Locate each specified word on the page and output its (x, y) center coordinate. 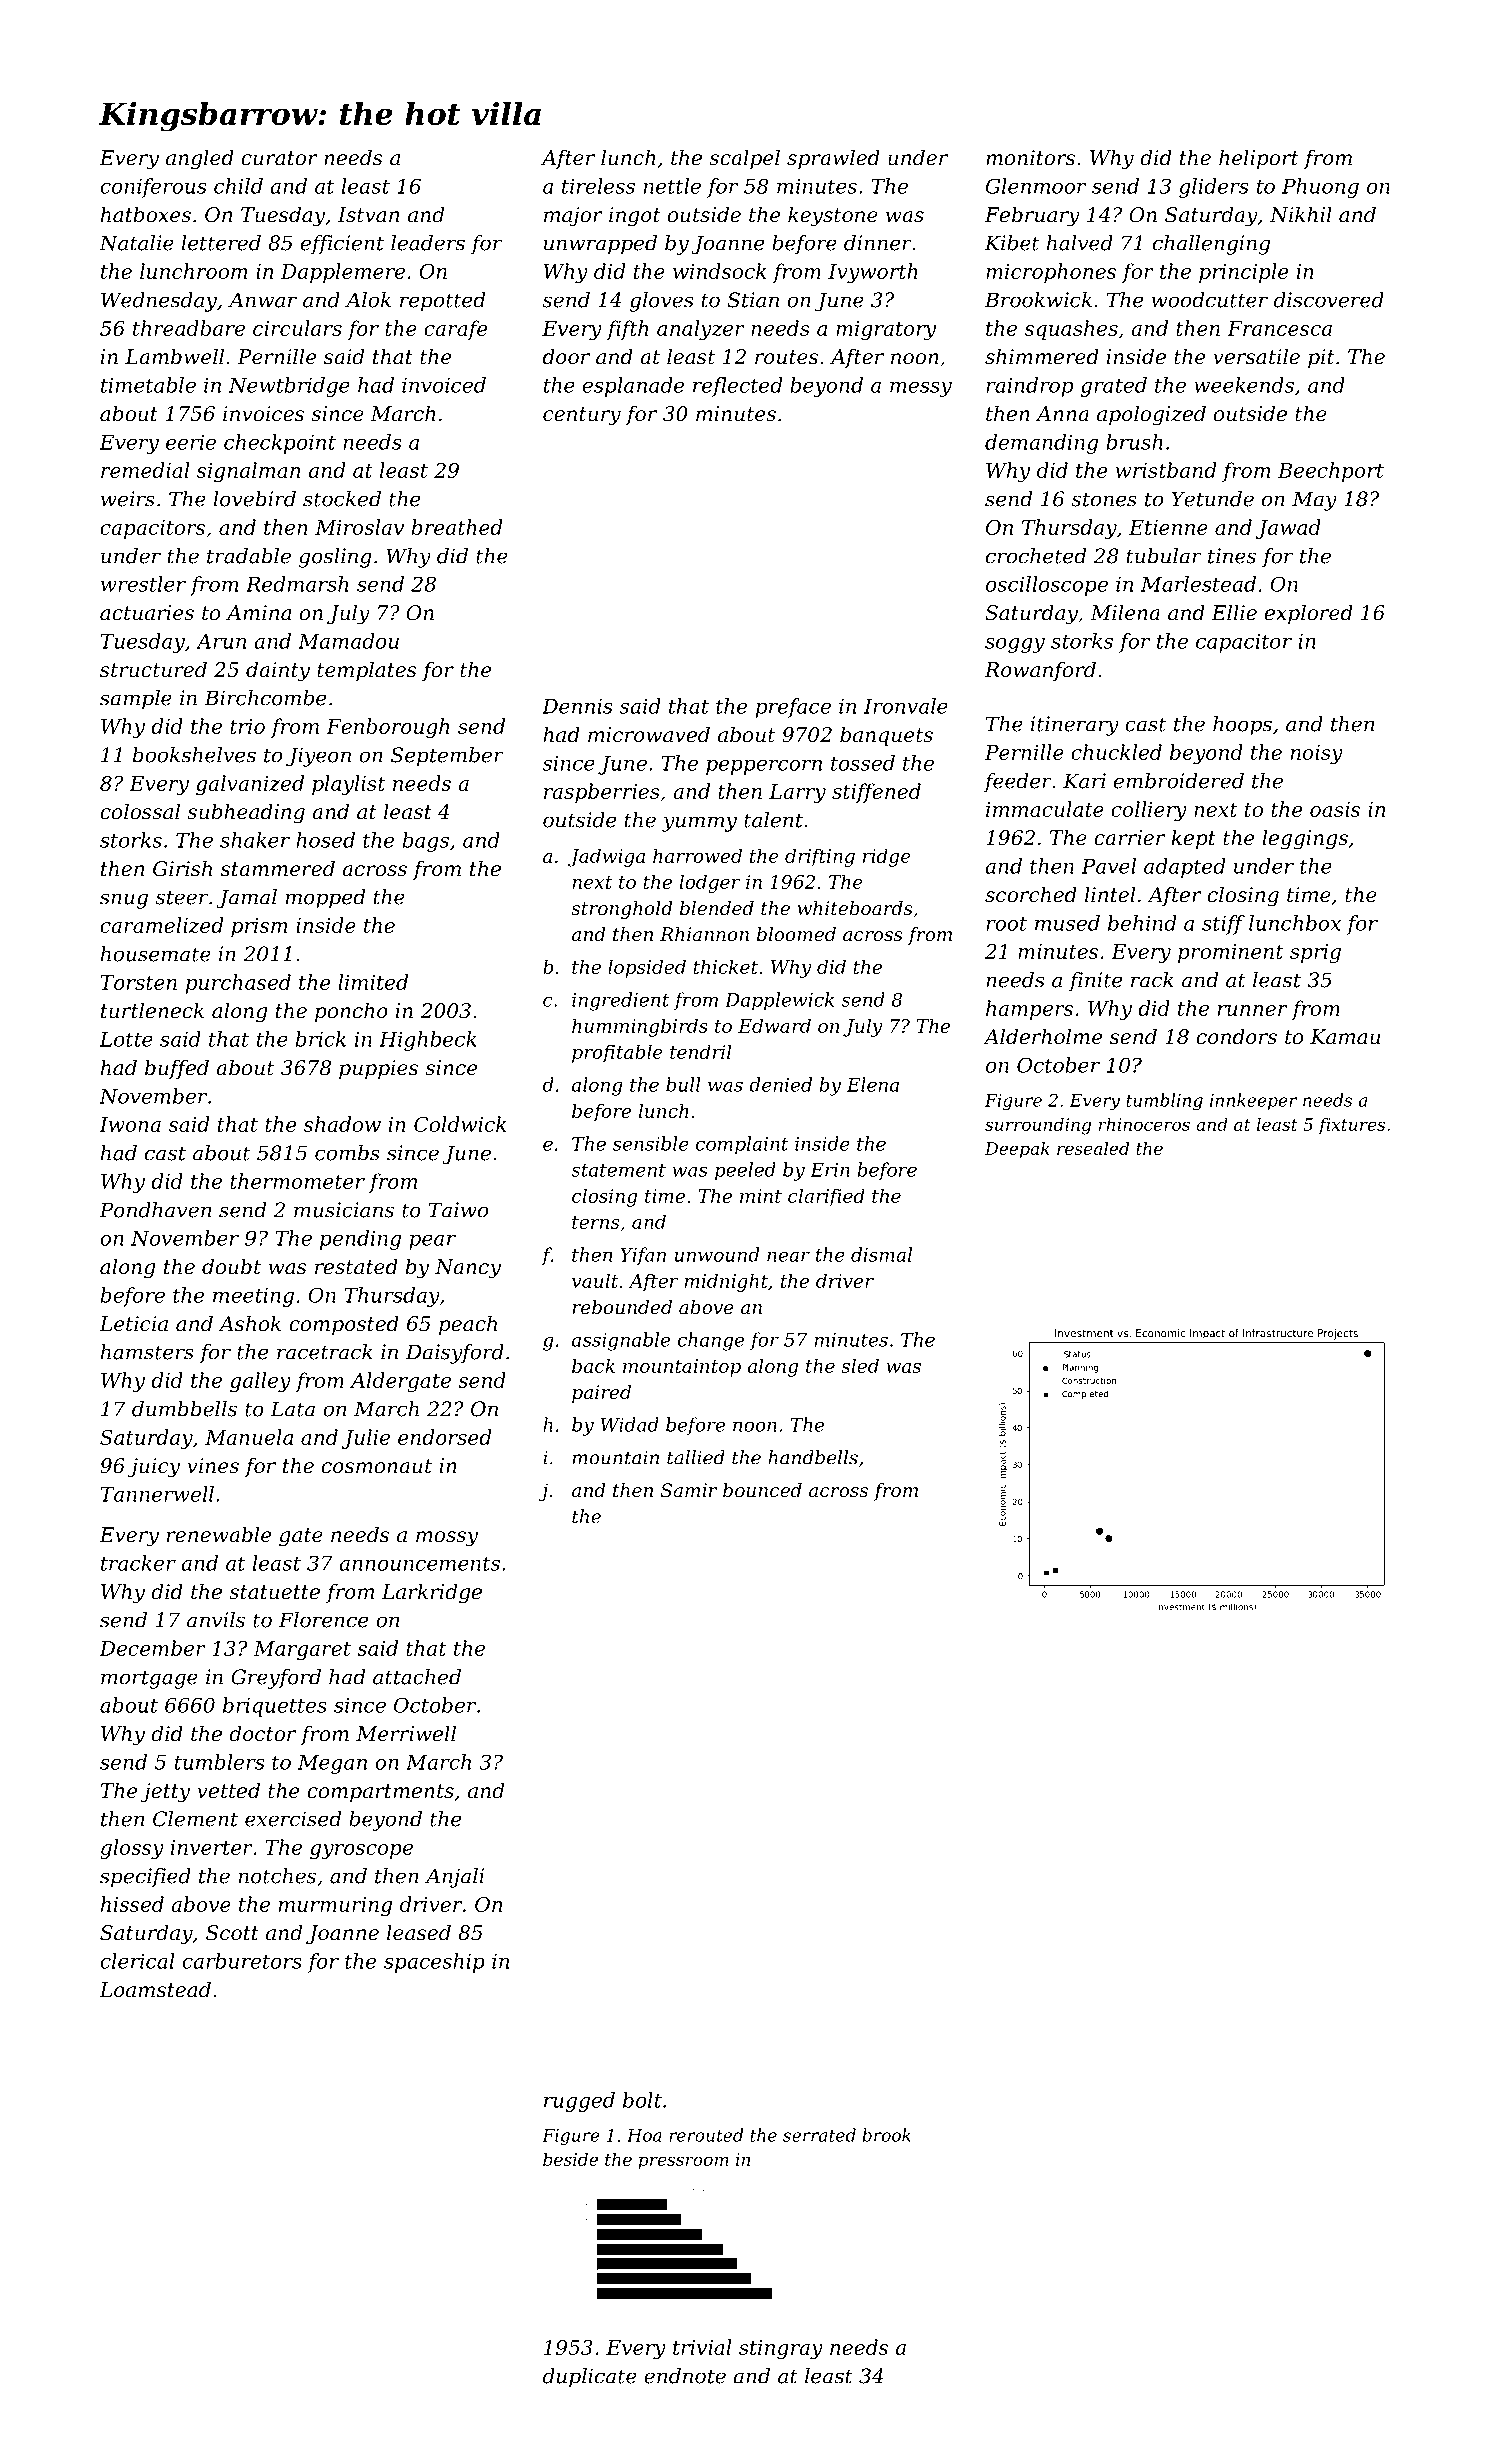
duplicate (590, 2378)
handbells (813, 1457)
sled (860, 1365)
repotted (442, 302)
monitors (1030, 158)
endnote (685, 2376)
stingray (781, 2349)
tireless (598, 186)
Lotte (126, 1039)
